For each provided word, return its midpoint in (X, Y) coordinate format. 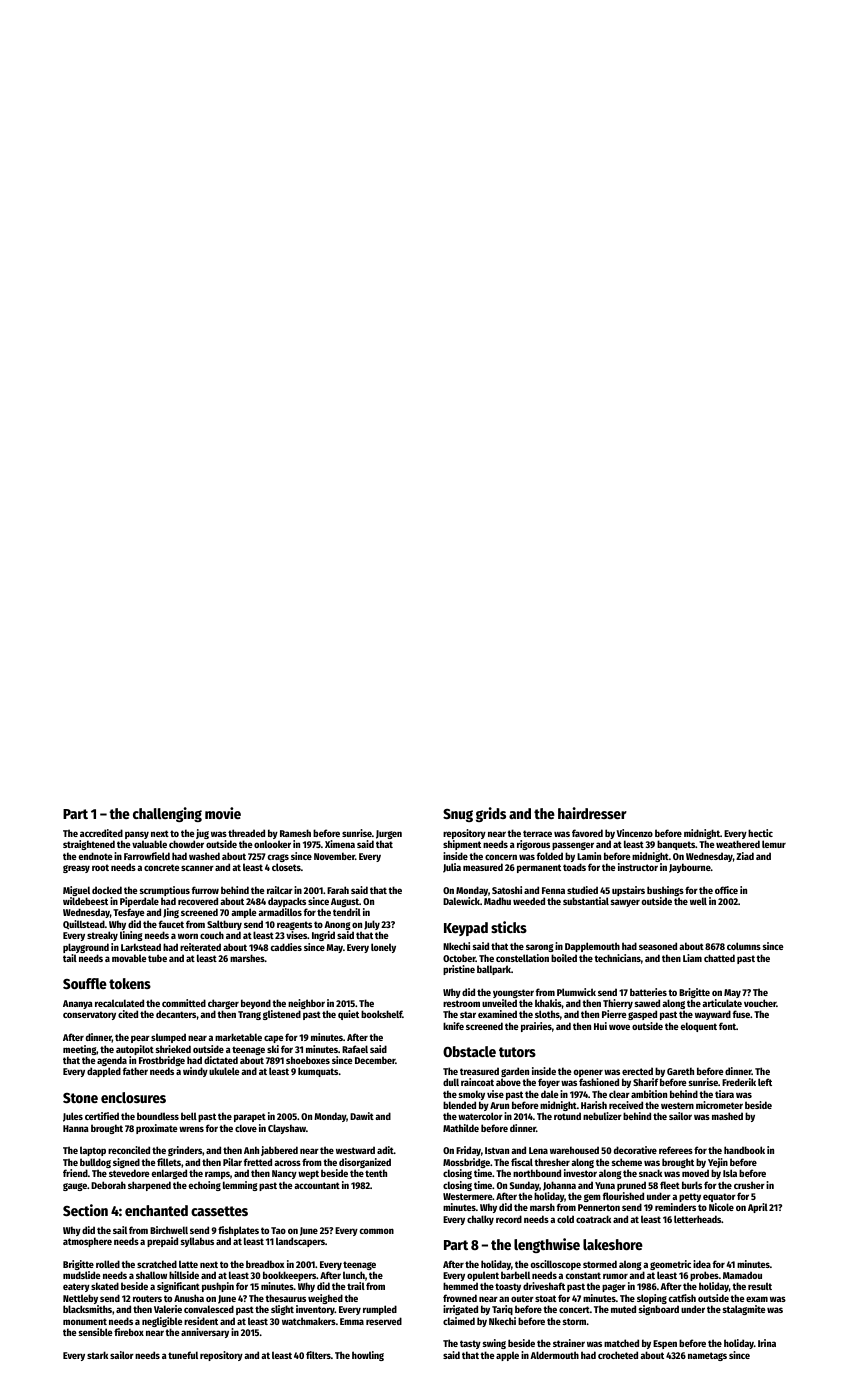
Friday (468, 1151)
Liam (692, 958)
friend (75, 1173)
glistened (282, 1015)
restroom (461, 1003)
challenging (167, 814)
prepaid (162, 1242)
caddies (286, 947)
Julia (452, 868)
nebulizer (602, 1116)
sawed (647, 1003)
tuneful (183, 1355)
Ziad (745, 856)
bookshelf (382, 1014)
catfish (682, 1298)
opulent (483, 1277)
